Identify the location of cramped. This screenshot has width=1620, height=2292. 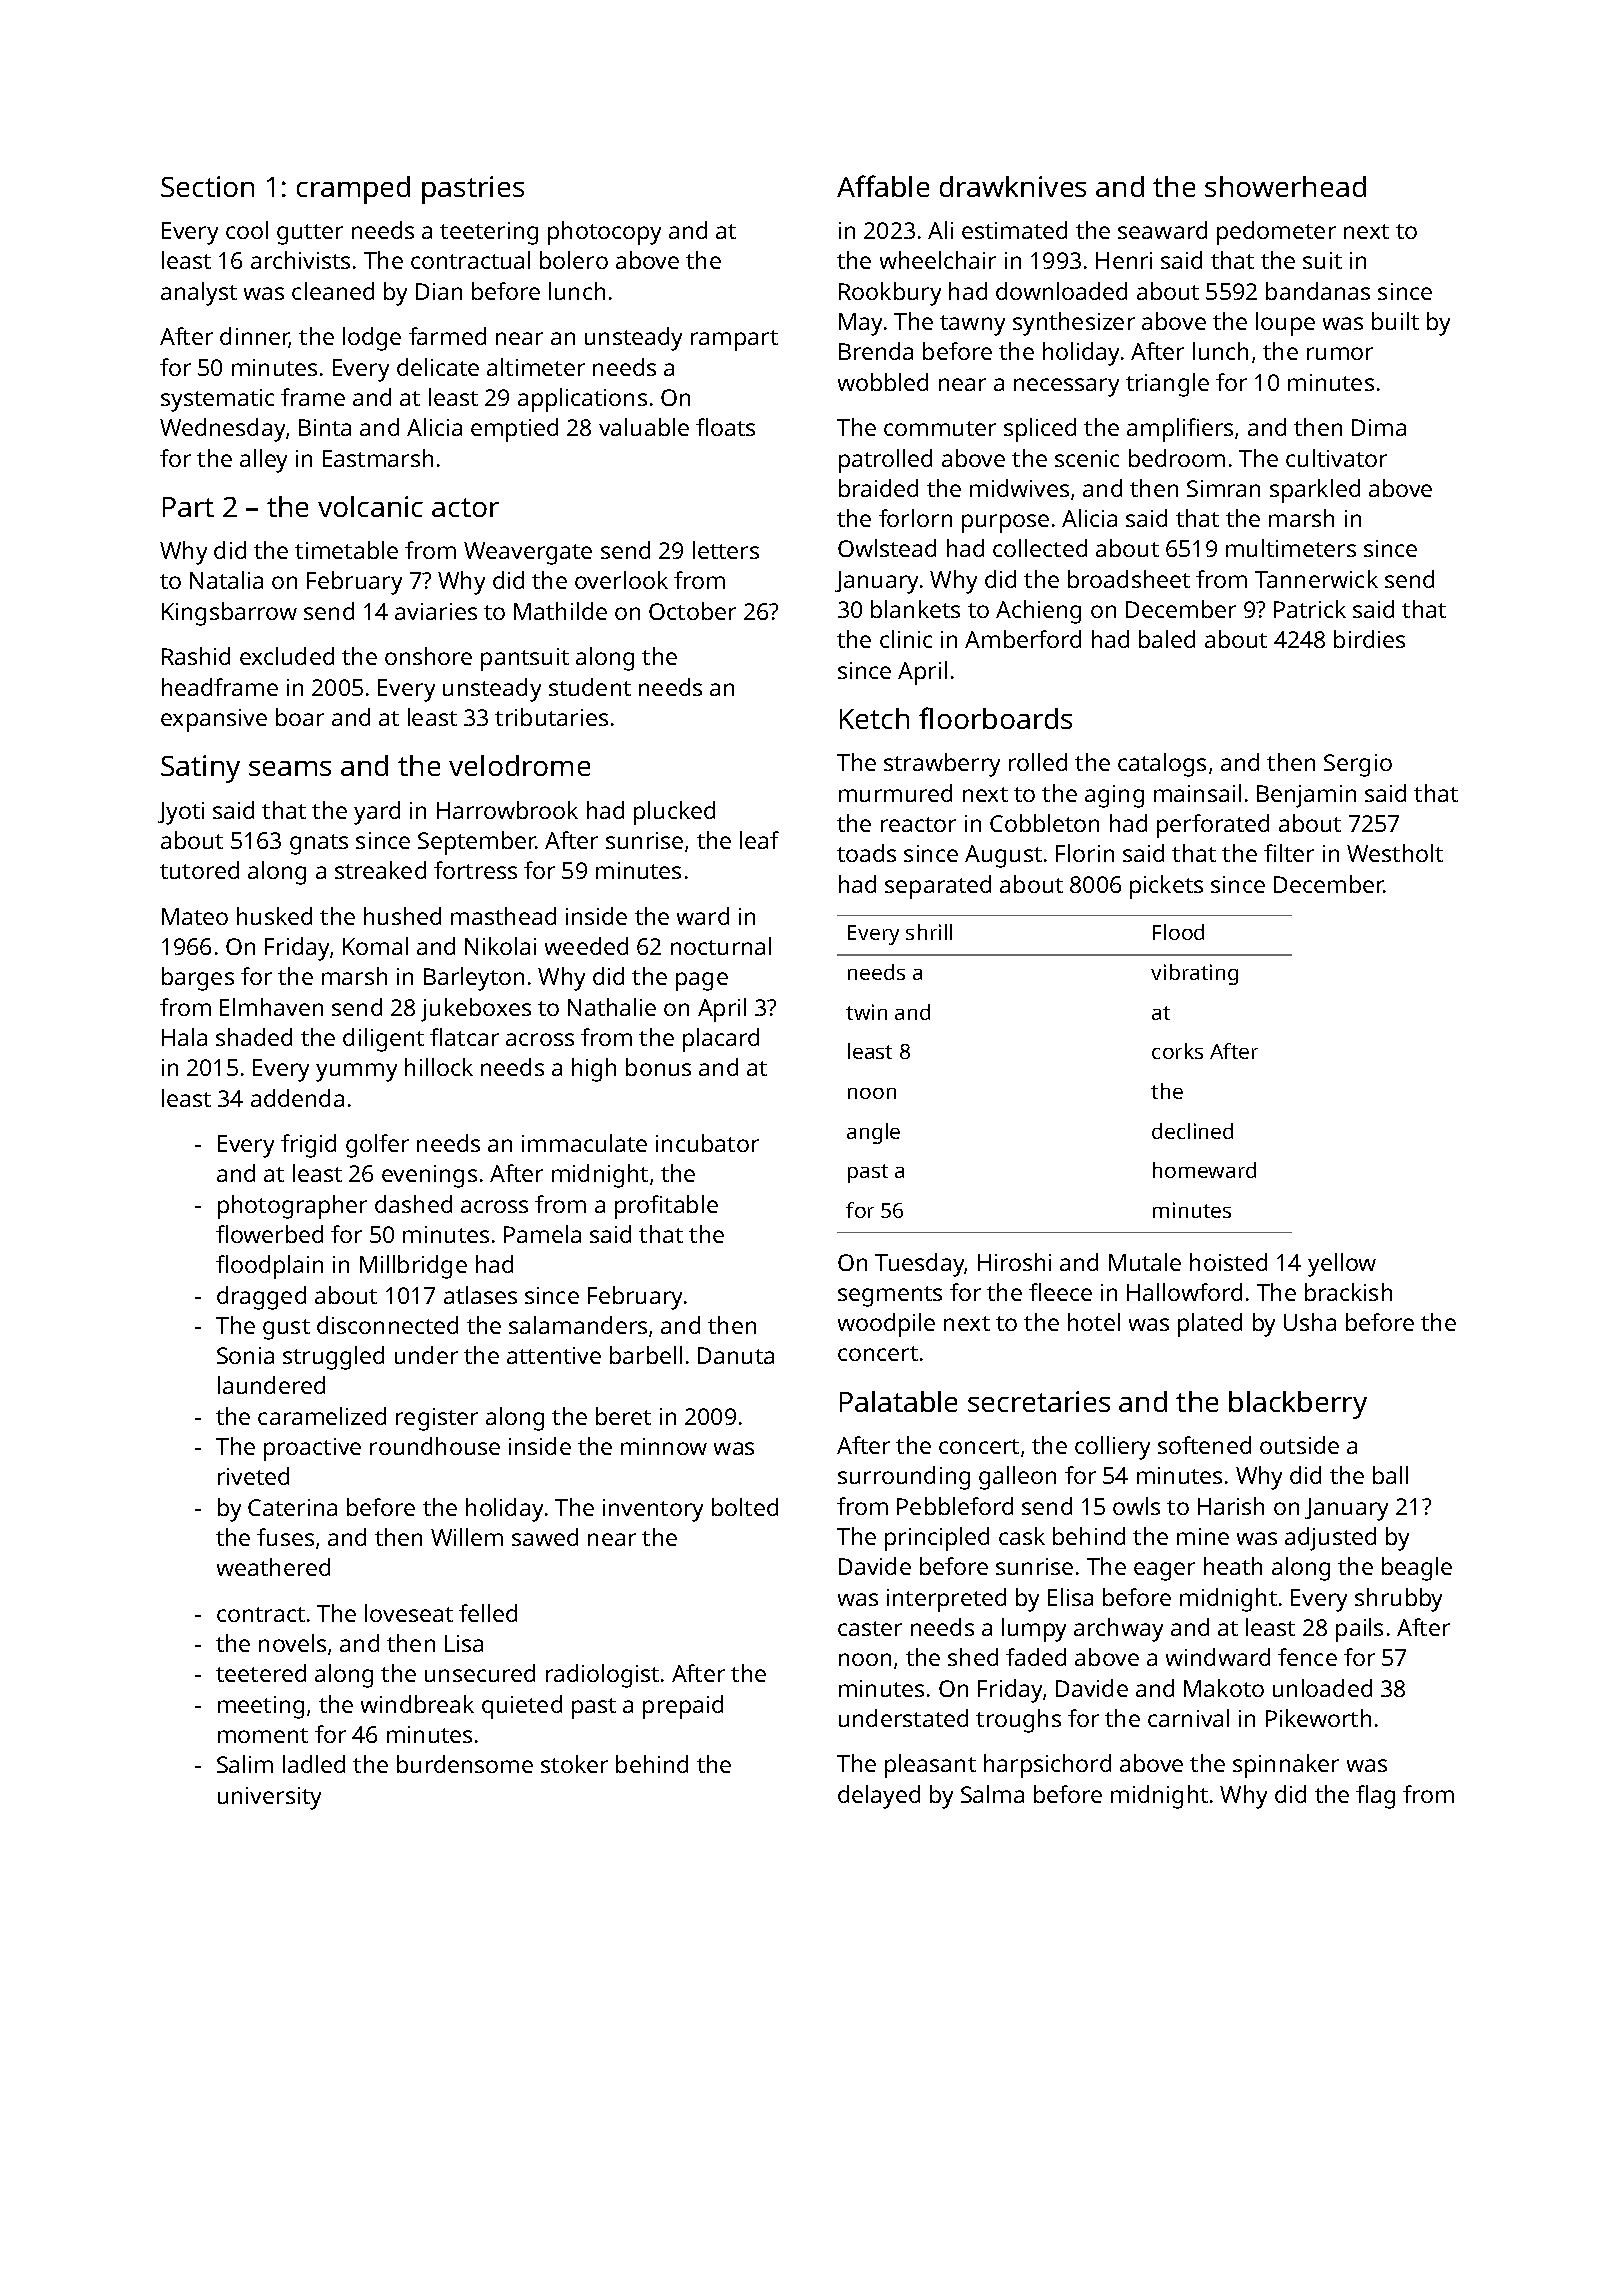
(353, 190).
